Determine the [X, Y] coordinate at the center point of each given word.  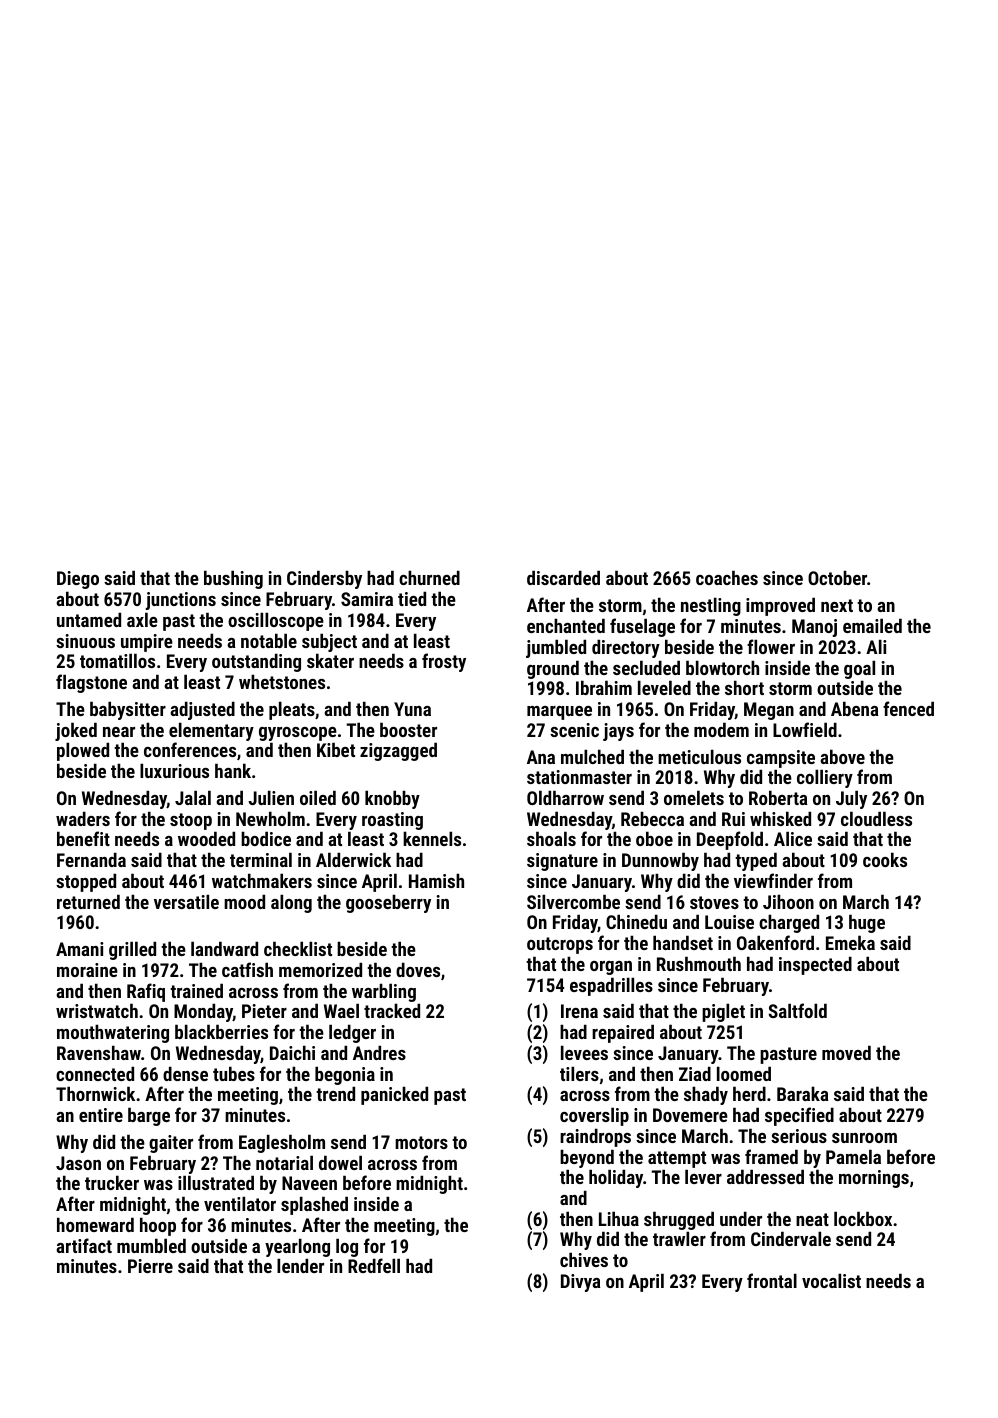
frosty [444, 662]
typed [756, 861]
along [291, 903]
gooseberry [388, 903]
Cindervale [791, 1238]
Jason [78, 1163]
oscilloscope [276, 621]
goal [859, 669]
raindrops [595, 1137]
